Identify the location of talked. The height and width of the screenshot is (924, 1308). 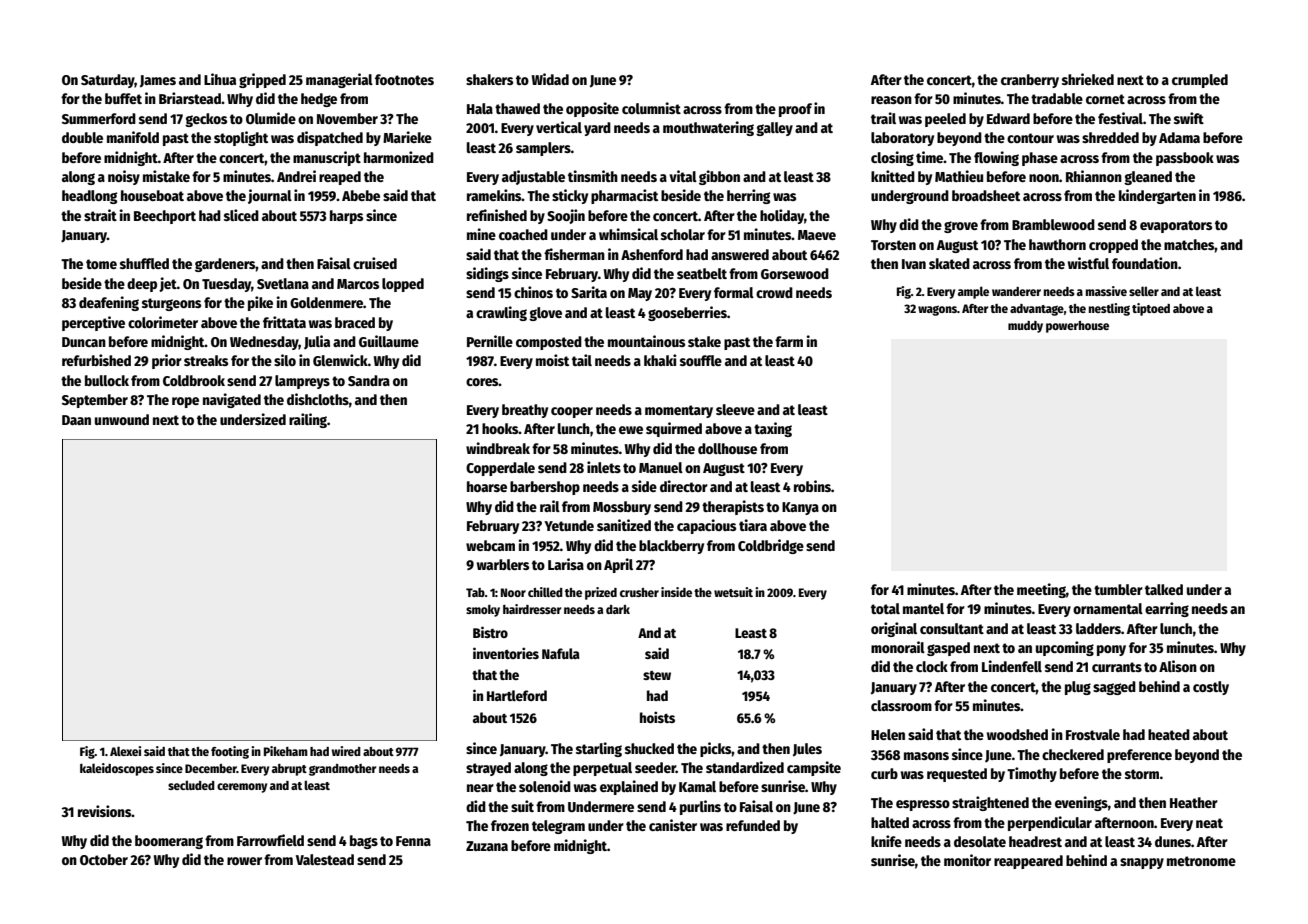
(1164, 589).
